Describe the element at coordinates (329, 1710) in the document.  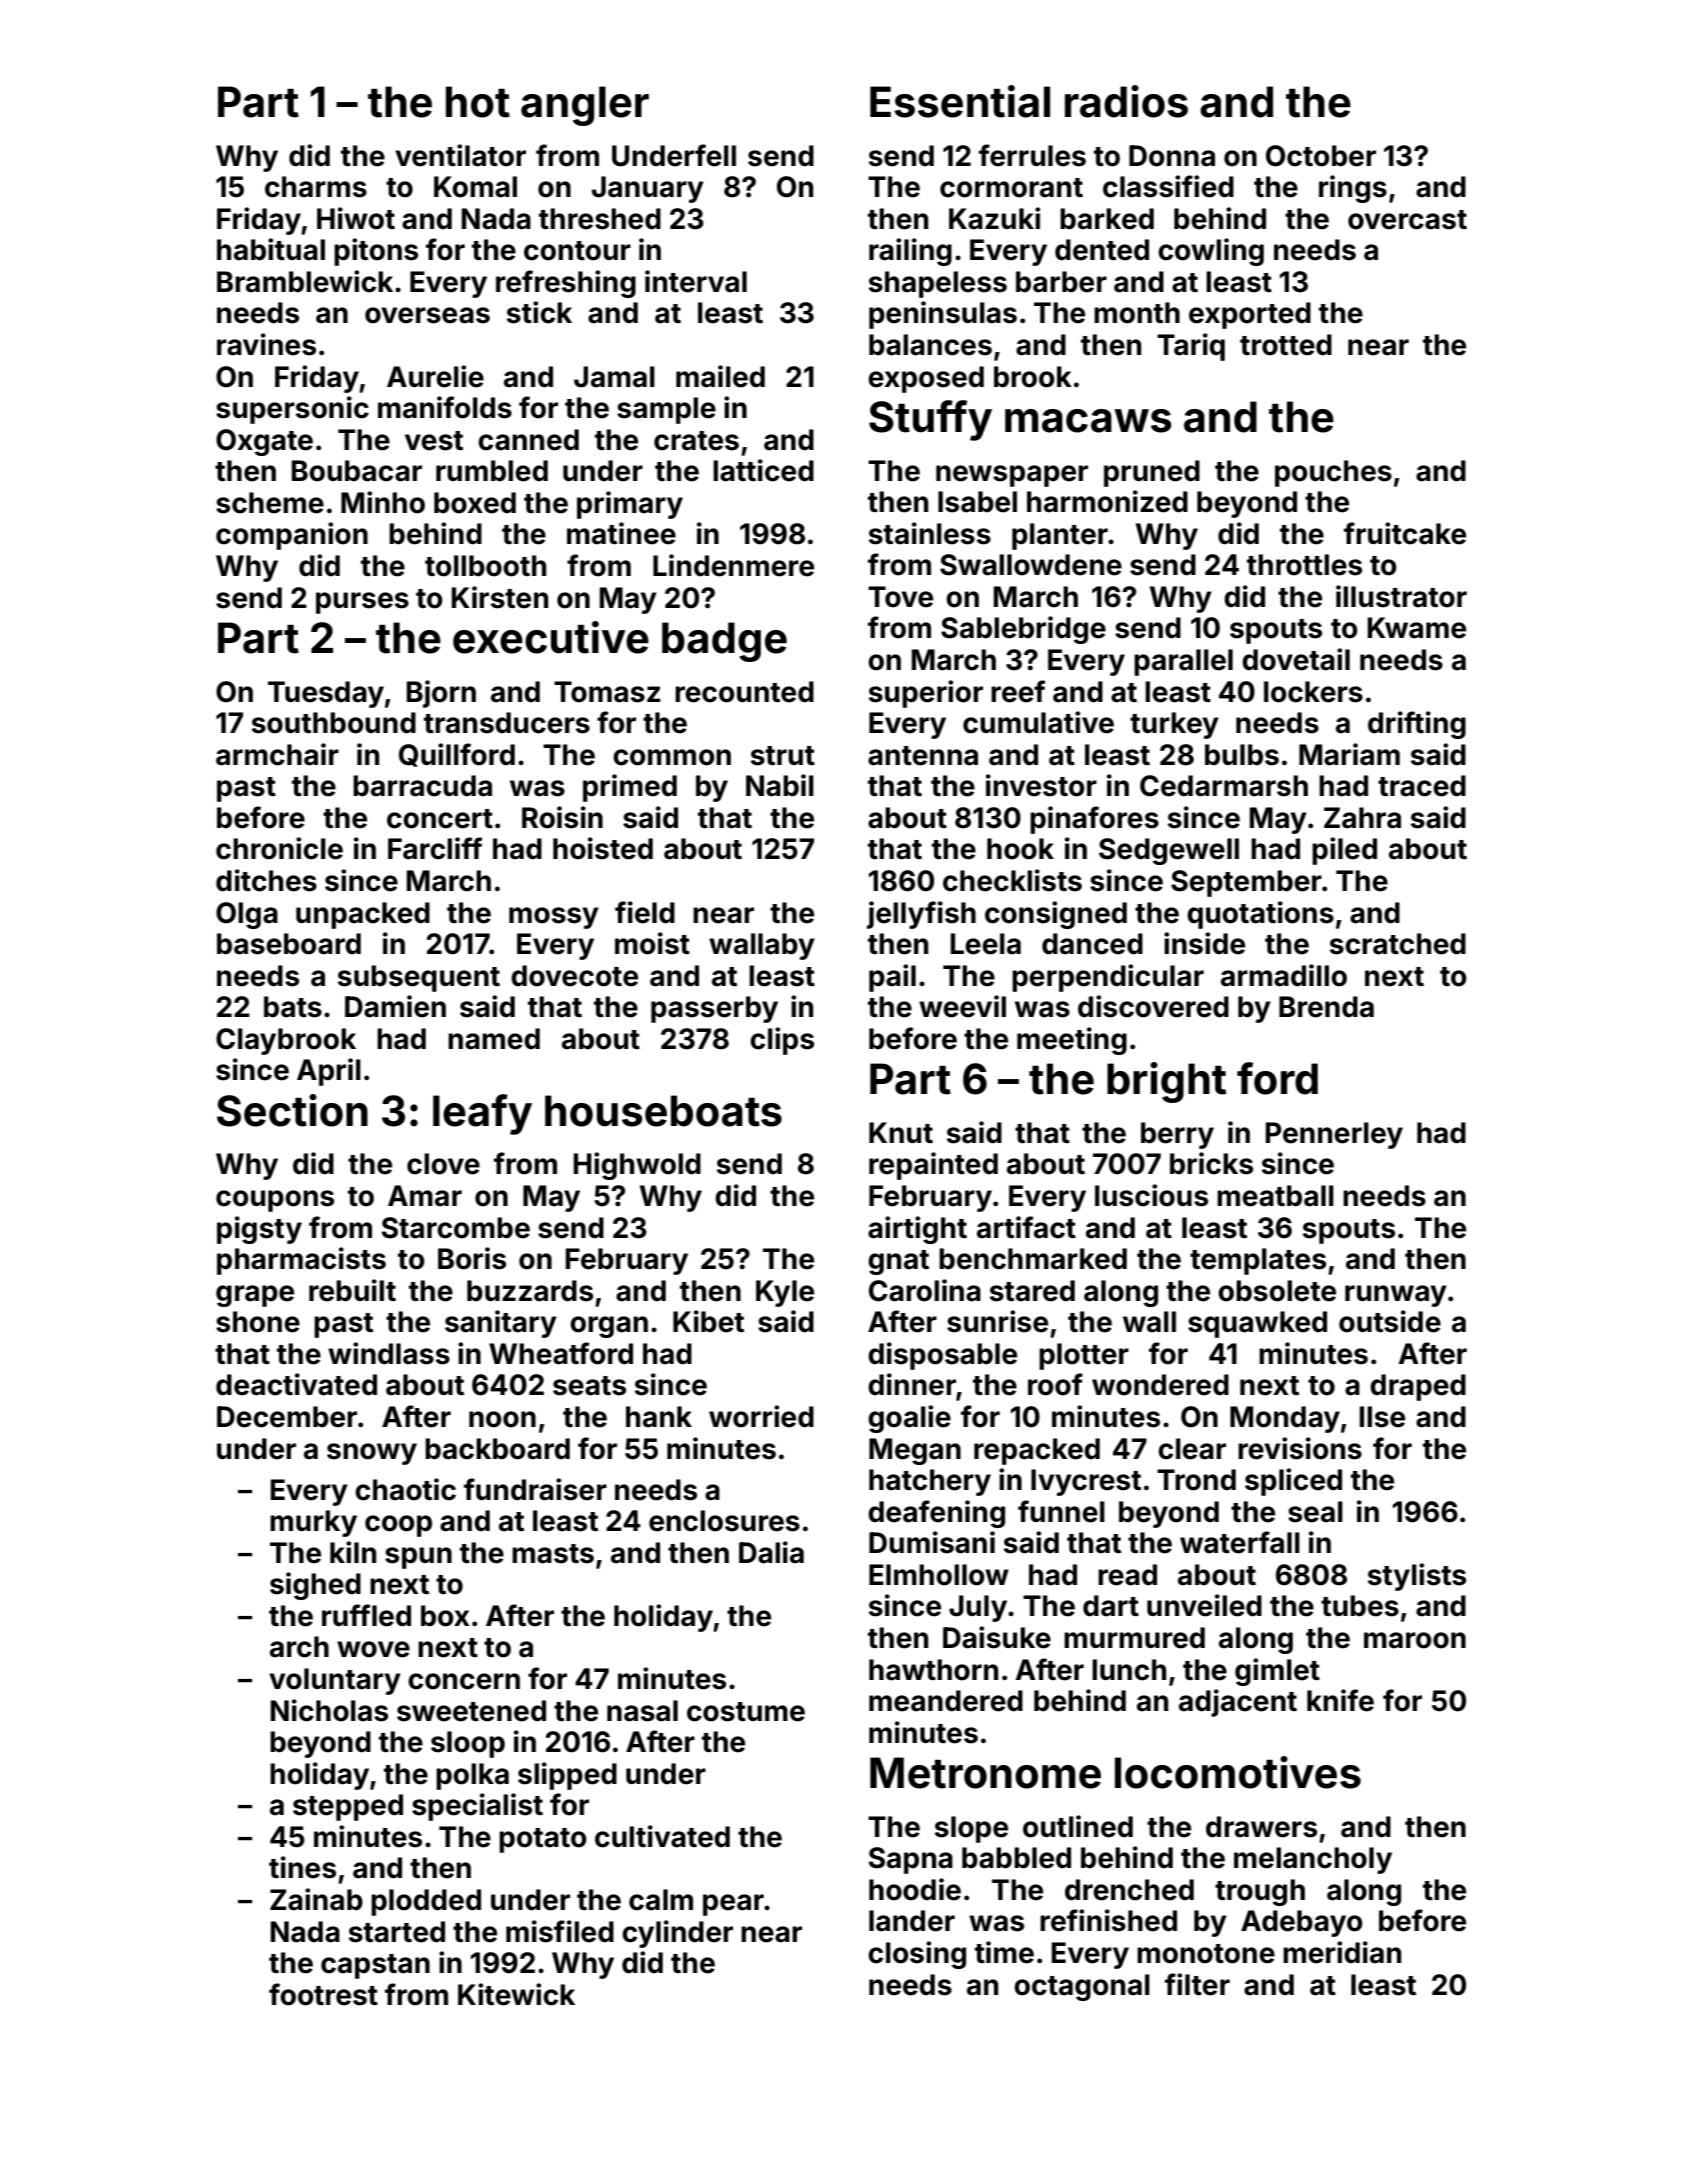
I see `Nicholas` at that location.
